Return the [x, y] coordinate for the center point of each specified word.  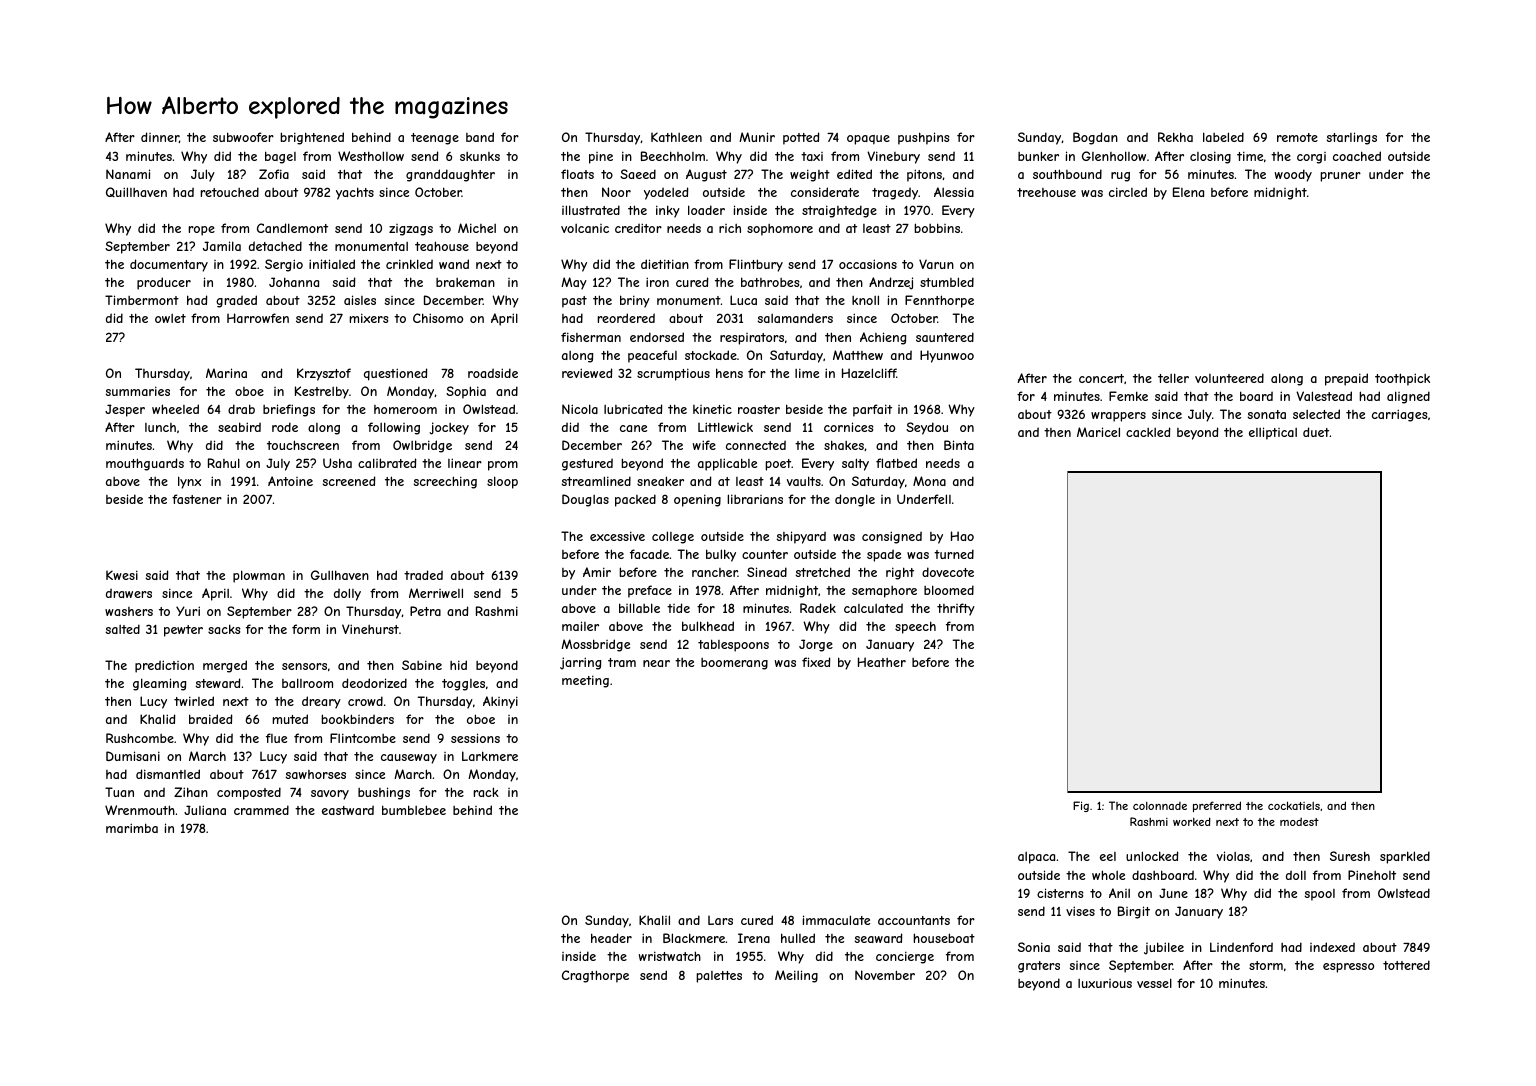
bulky [721, 555]
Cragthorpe [595, 976]
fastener [197, 499]
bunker [1038, 156]
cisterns [1060, 893]
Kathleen [676, 137]
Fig [1081, 806]
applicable [727, 464]
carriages [1400, 415]
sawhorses [316, 774]
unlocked [1152, 856]
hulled [798, 938]
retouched [229, 192]
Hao [962, 536]
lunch [160, 427]
